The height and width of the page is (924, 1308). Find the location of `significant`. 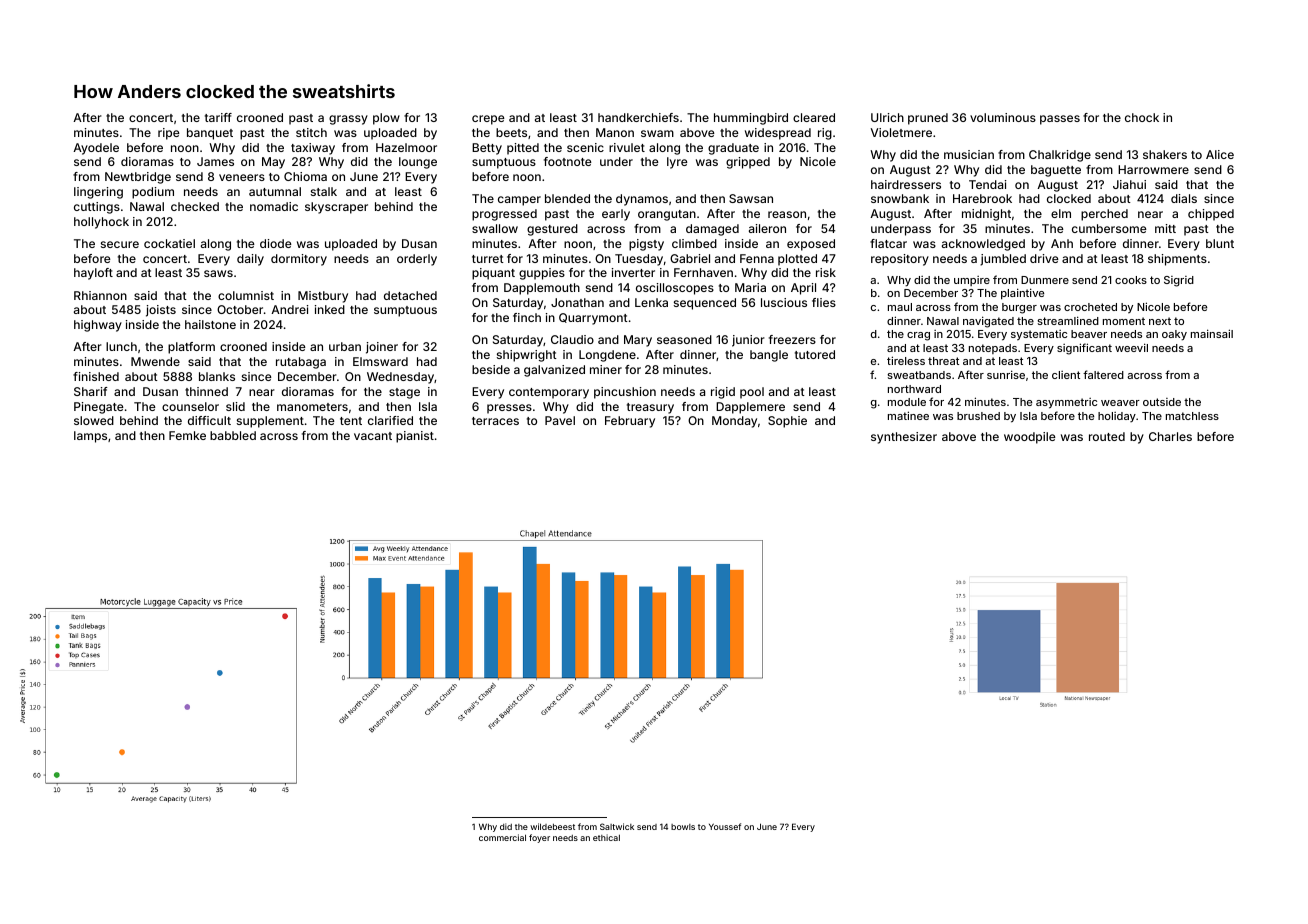

significant is located at coordinates (1084, 349).
